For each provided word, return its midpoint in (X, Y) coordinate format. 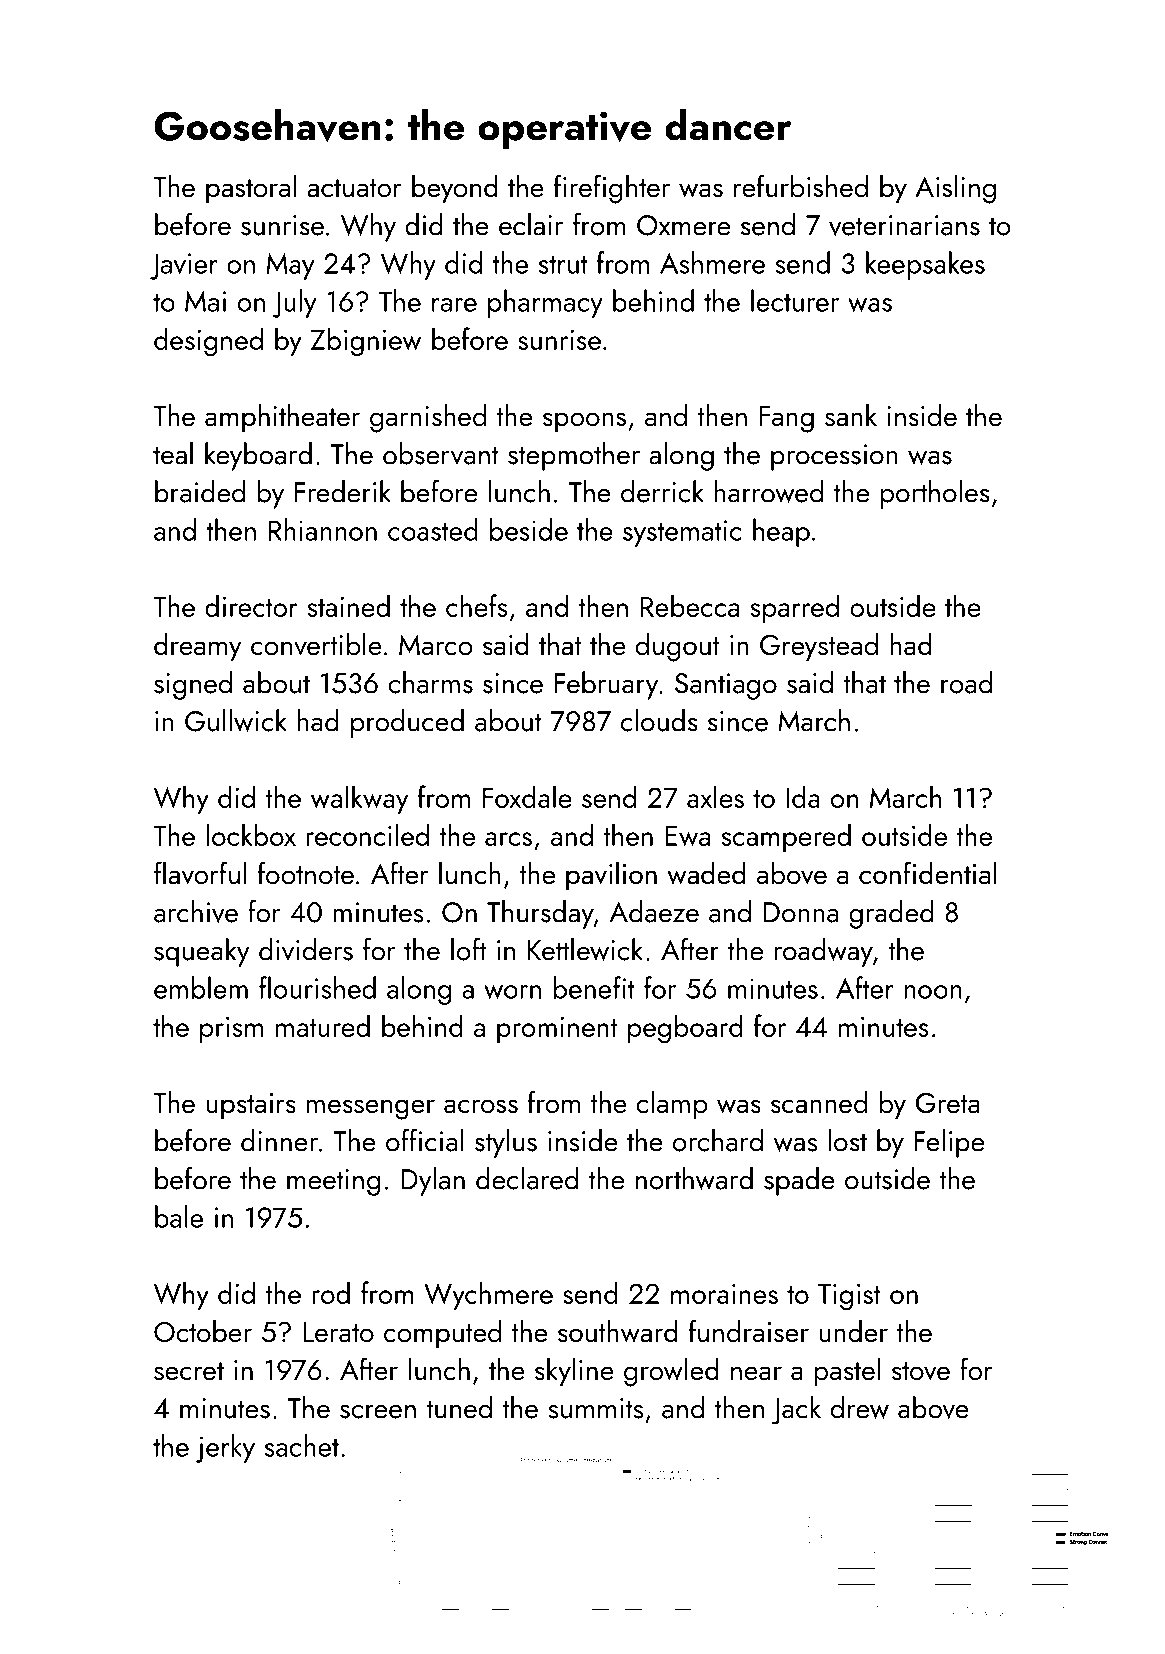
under (853, 1331)
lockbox (251, 834)
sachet (302, 1445)
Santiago (726, 686)
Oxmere (683, 225)
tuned (459, 1407)
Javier (184, 266)
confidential (928, 873)
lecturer (795, 300)
